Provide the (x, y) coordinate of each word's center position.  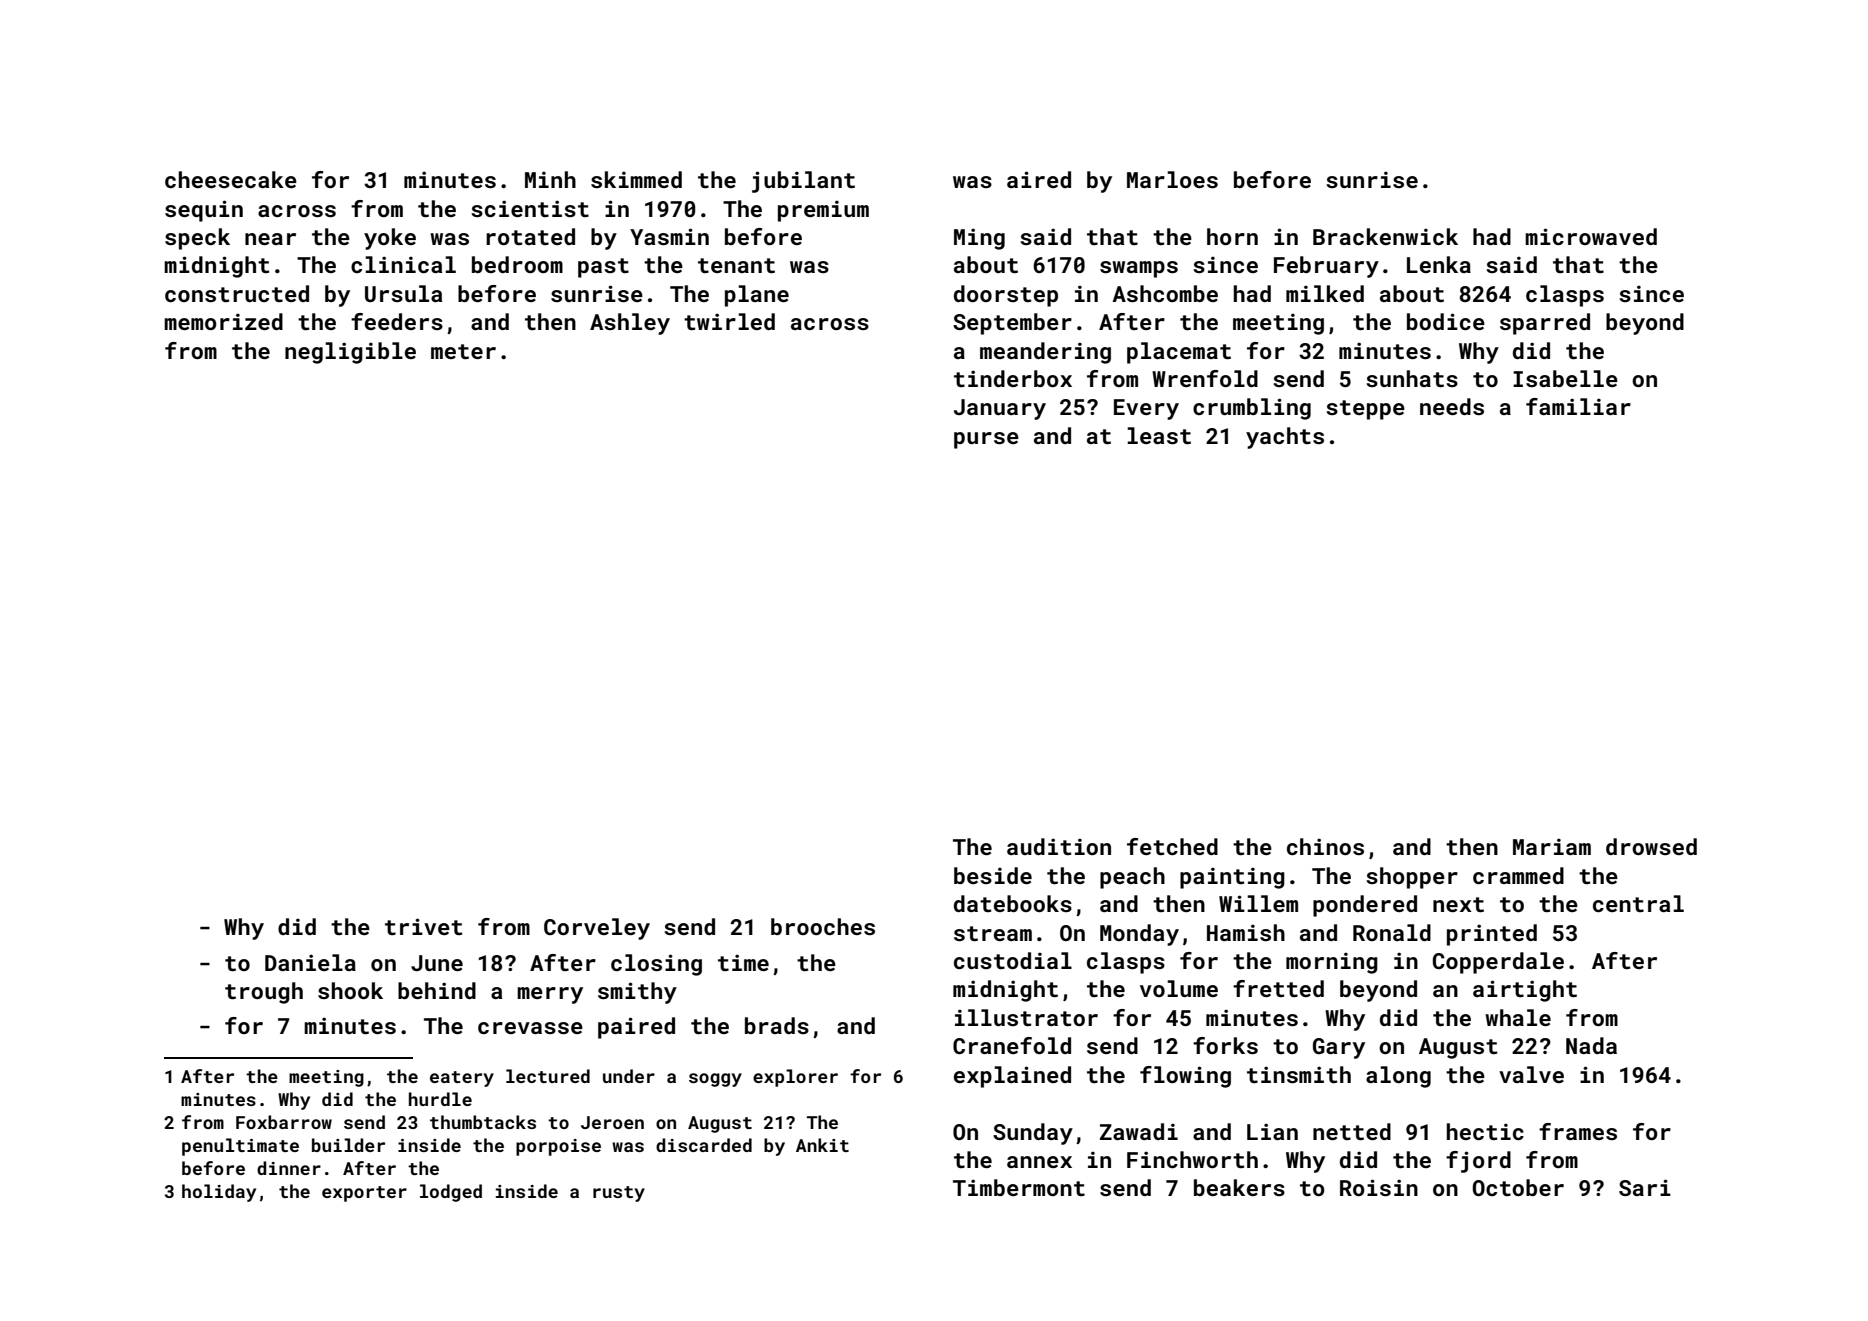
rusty (619, 1194)
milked (1325, 293)
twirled (729, 321)
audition (1059, 846)
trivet (423, 926)
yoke (390, 239)
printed (1492, 935)
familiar (1578, 406)
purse (986, 440)
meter (463, 351)
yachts (1285, 438)
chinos (1325, 846)
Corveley (597, 929)
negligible (350, 353)
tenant (736, 265)
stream (993, 933)
